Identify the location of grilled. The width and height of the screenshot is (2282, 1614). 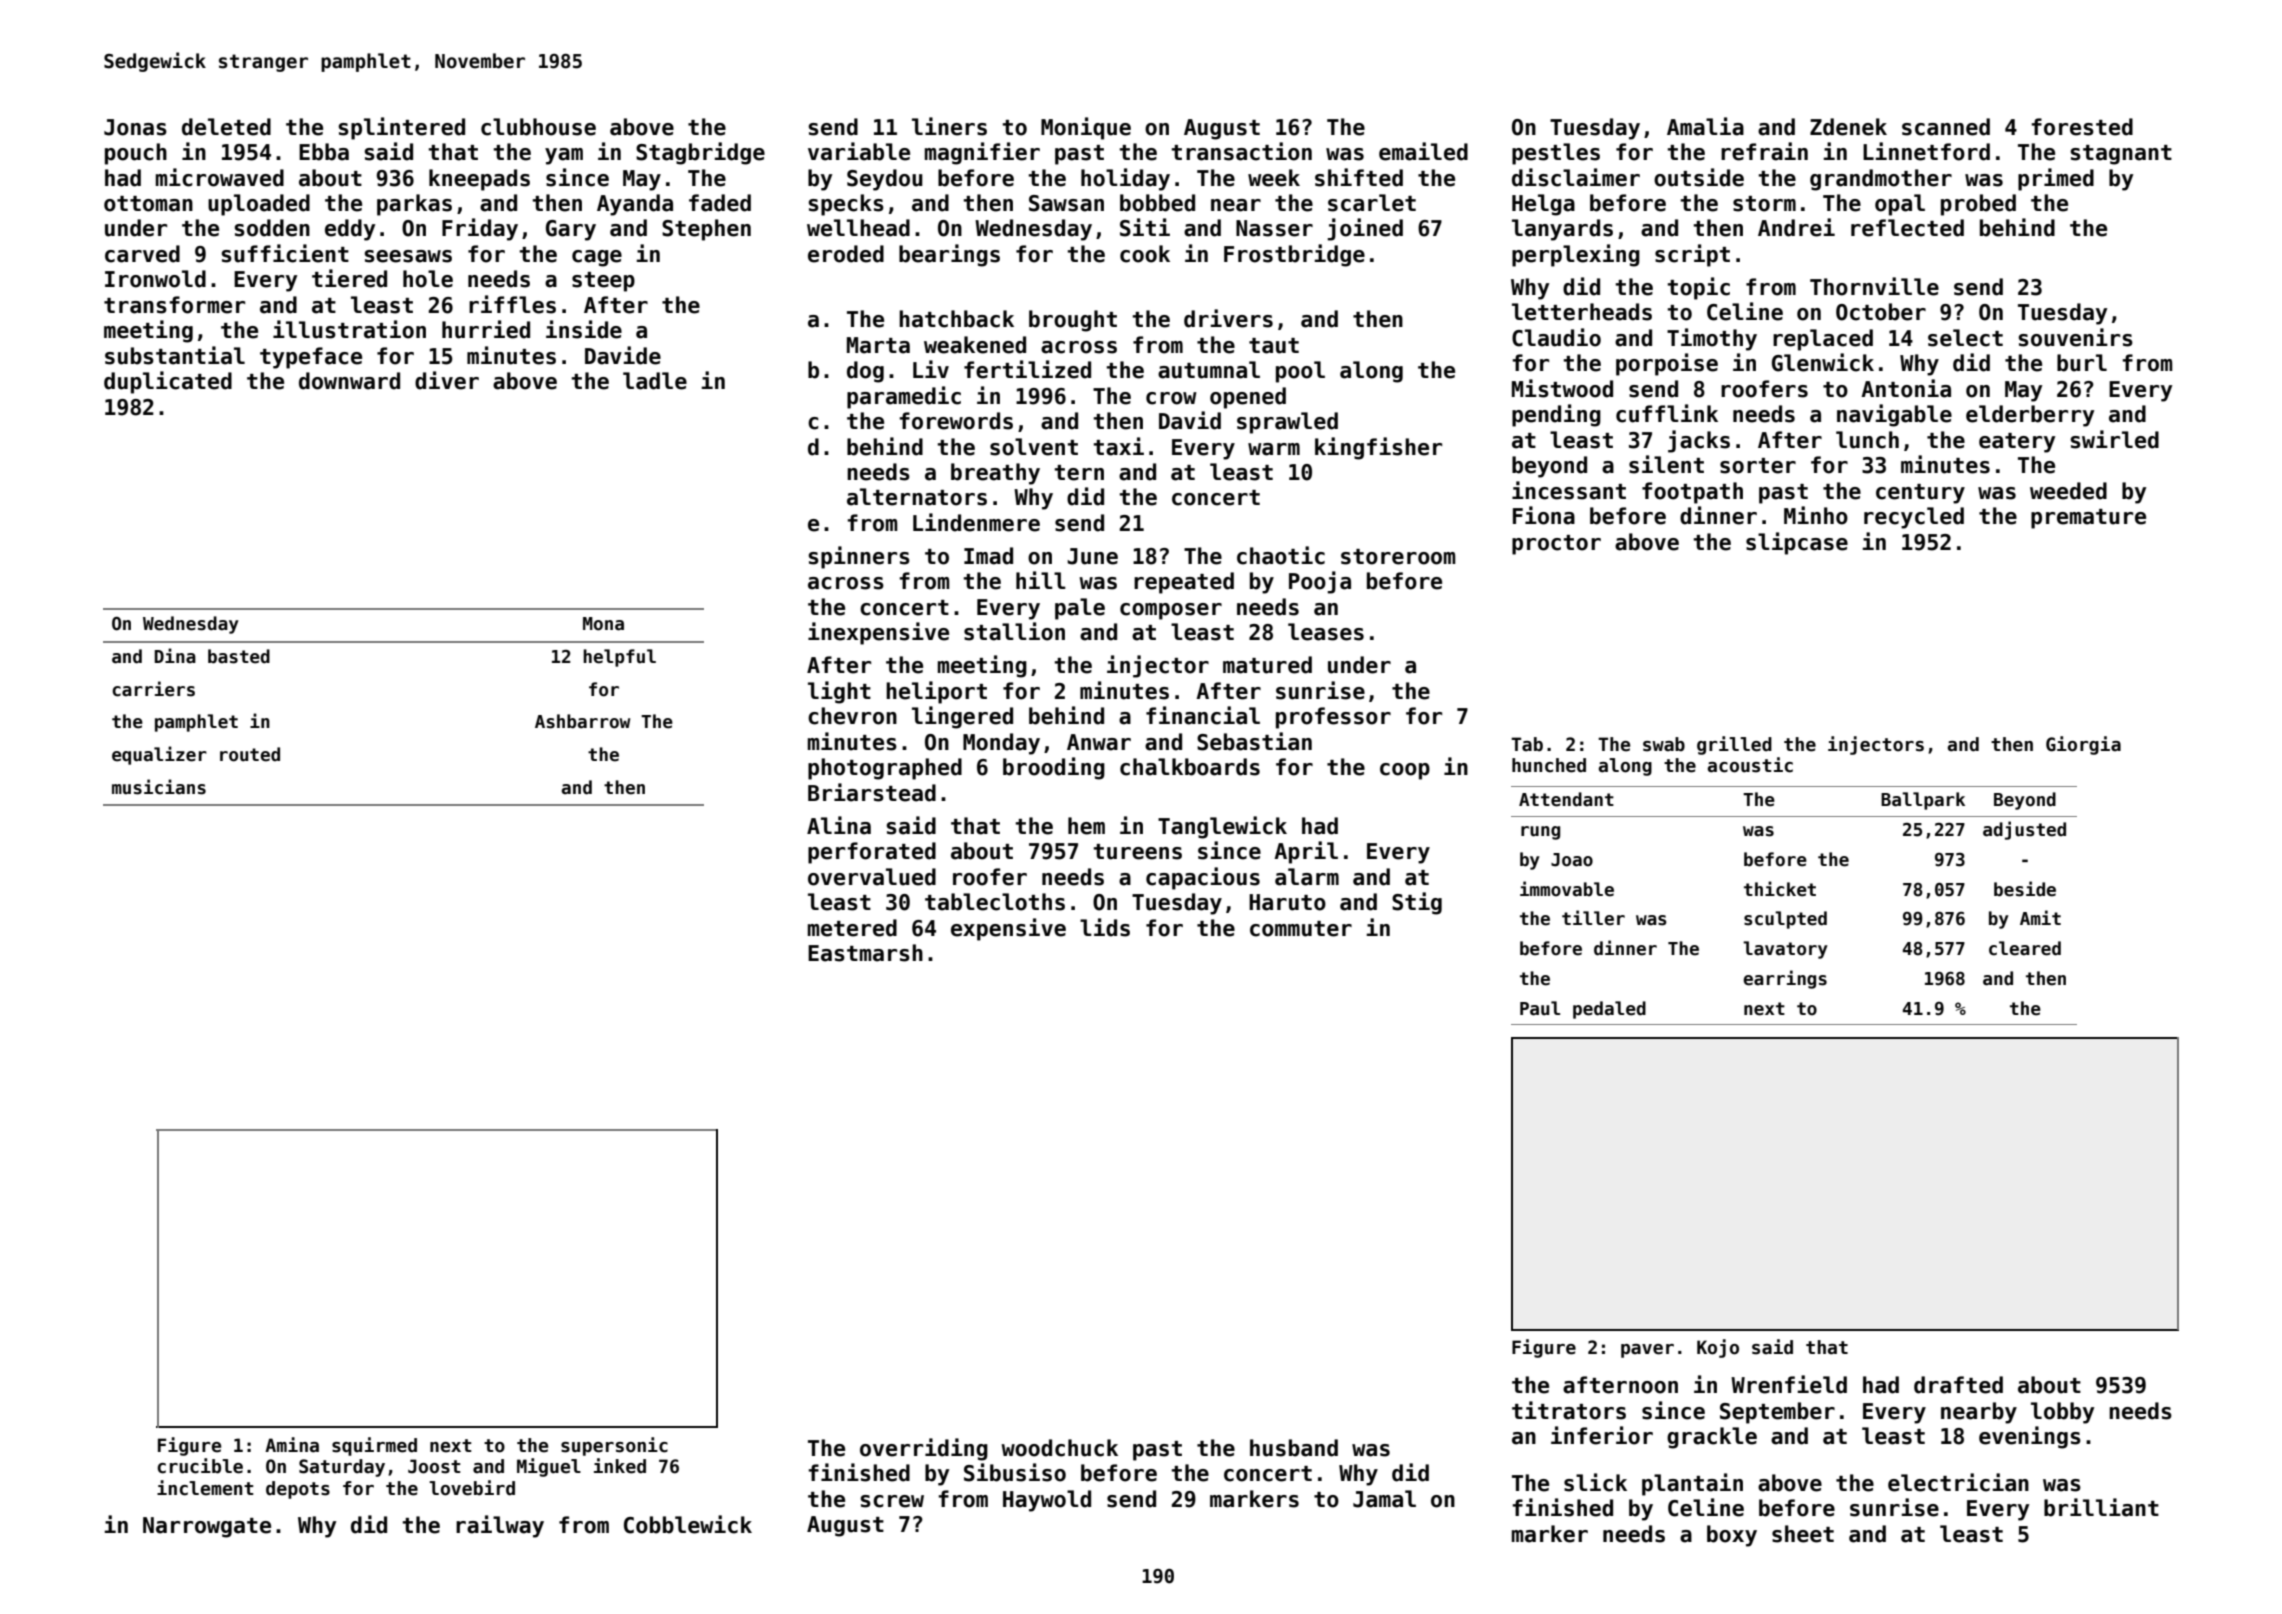
(1734, 745).
